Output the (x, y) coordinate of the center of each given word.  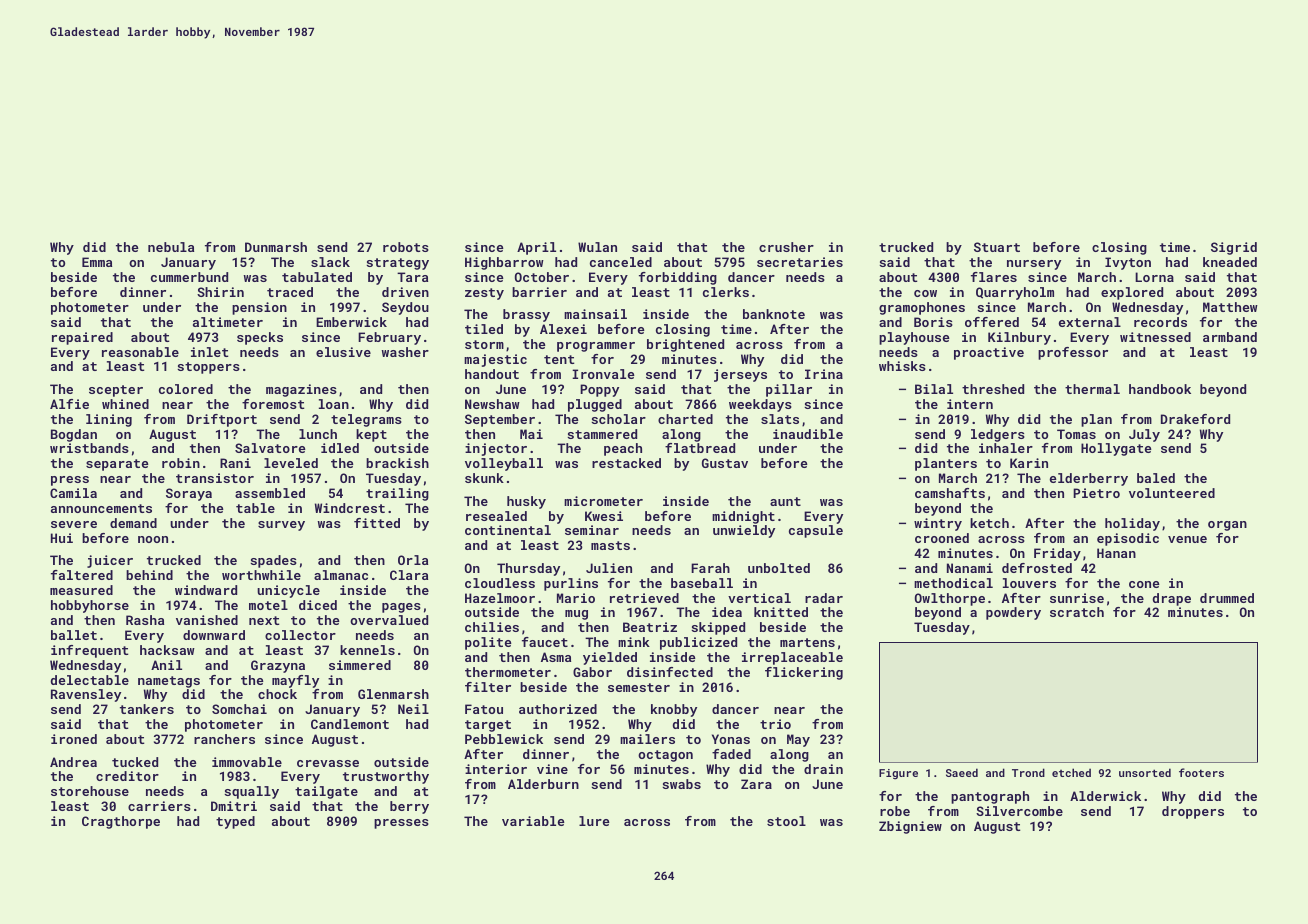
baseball (702, 583)
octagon (665, 756)
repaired (82, 338)
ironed (74, 739)
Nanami (970, 568)
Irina (824, 374)
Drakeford (1195, 419)
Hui (62, 538)
